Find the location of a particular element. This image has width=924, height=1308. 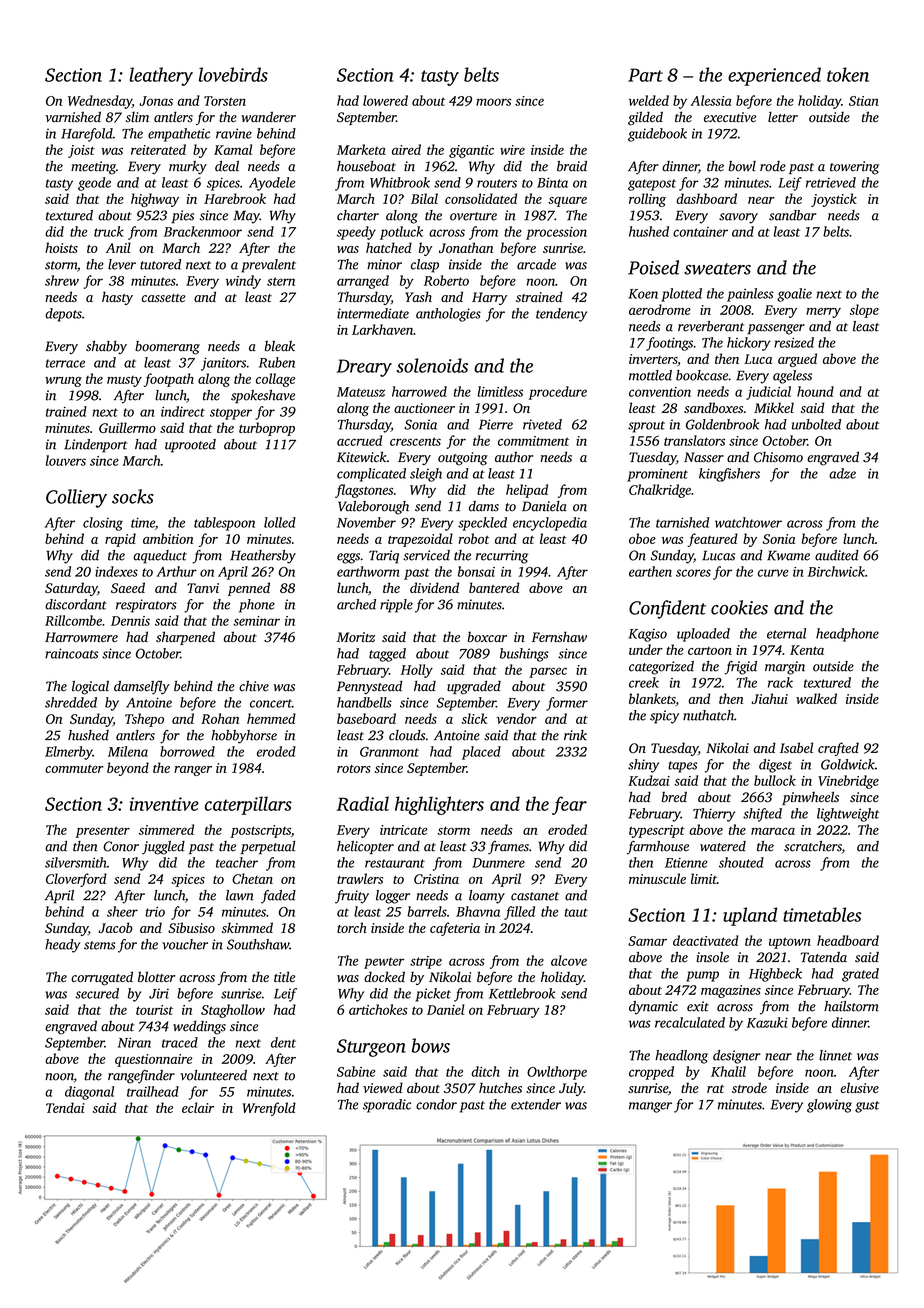

Harry is located at coordinates (489, 298).
